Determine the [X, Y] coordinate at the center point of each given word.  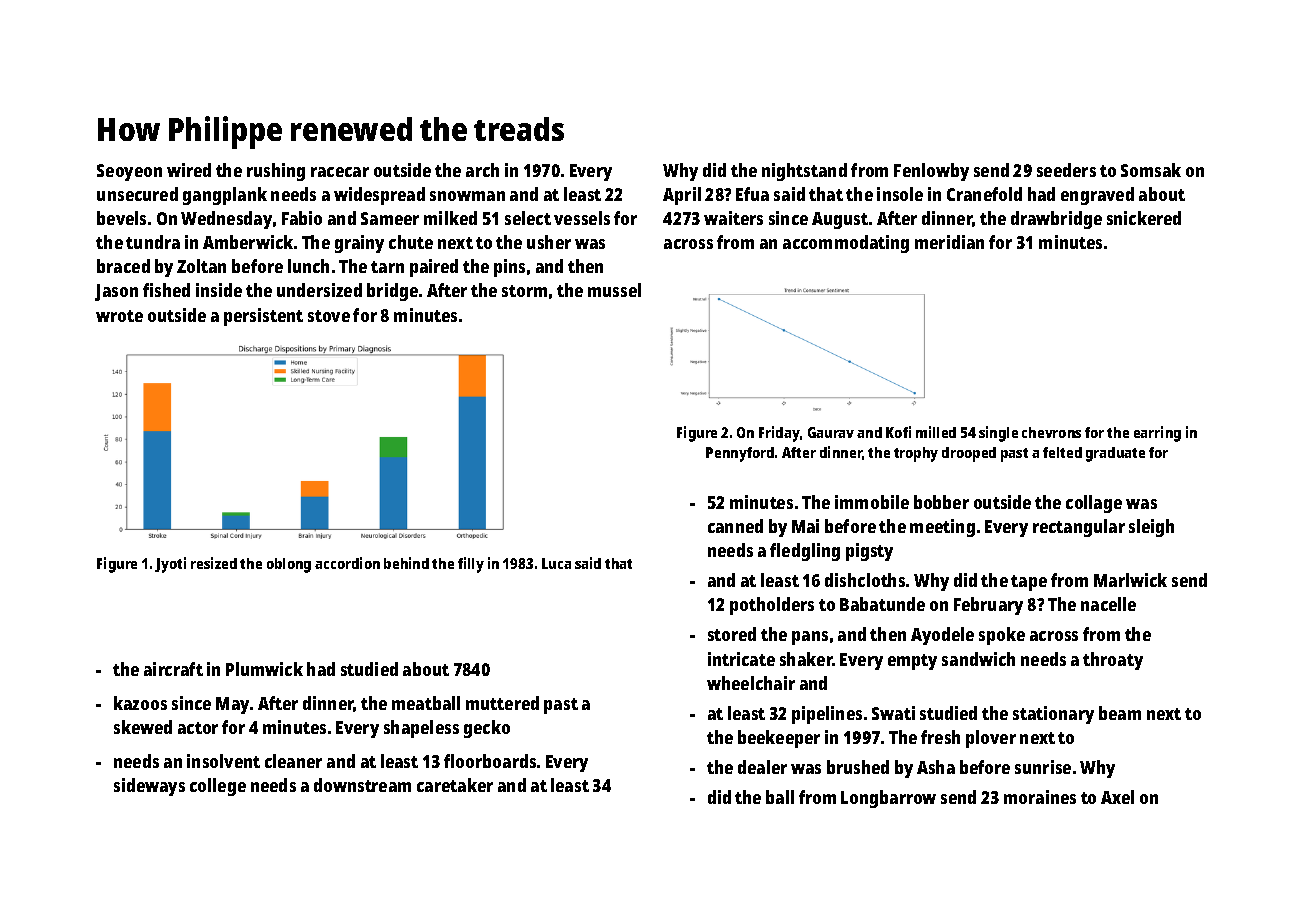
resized [214, 563]
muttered [502, 703]
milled [936, 432]
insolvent [223, 761]
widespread [379, 196]
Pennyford [740, 454]
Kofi [898, 432]
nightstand [804, 172]
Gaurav [831, 432]
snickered [1144, 218]
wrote [119, 316]
